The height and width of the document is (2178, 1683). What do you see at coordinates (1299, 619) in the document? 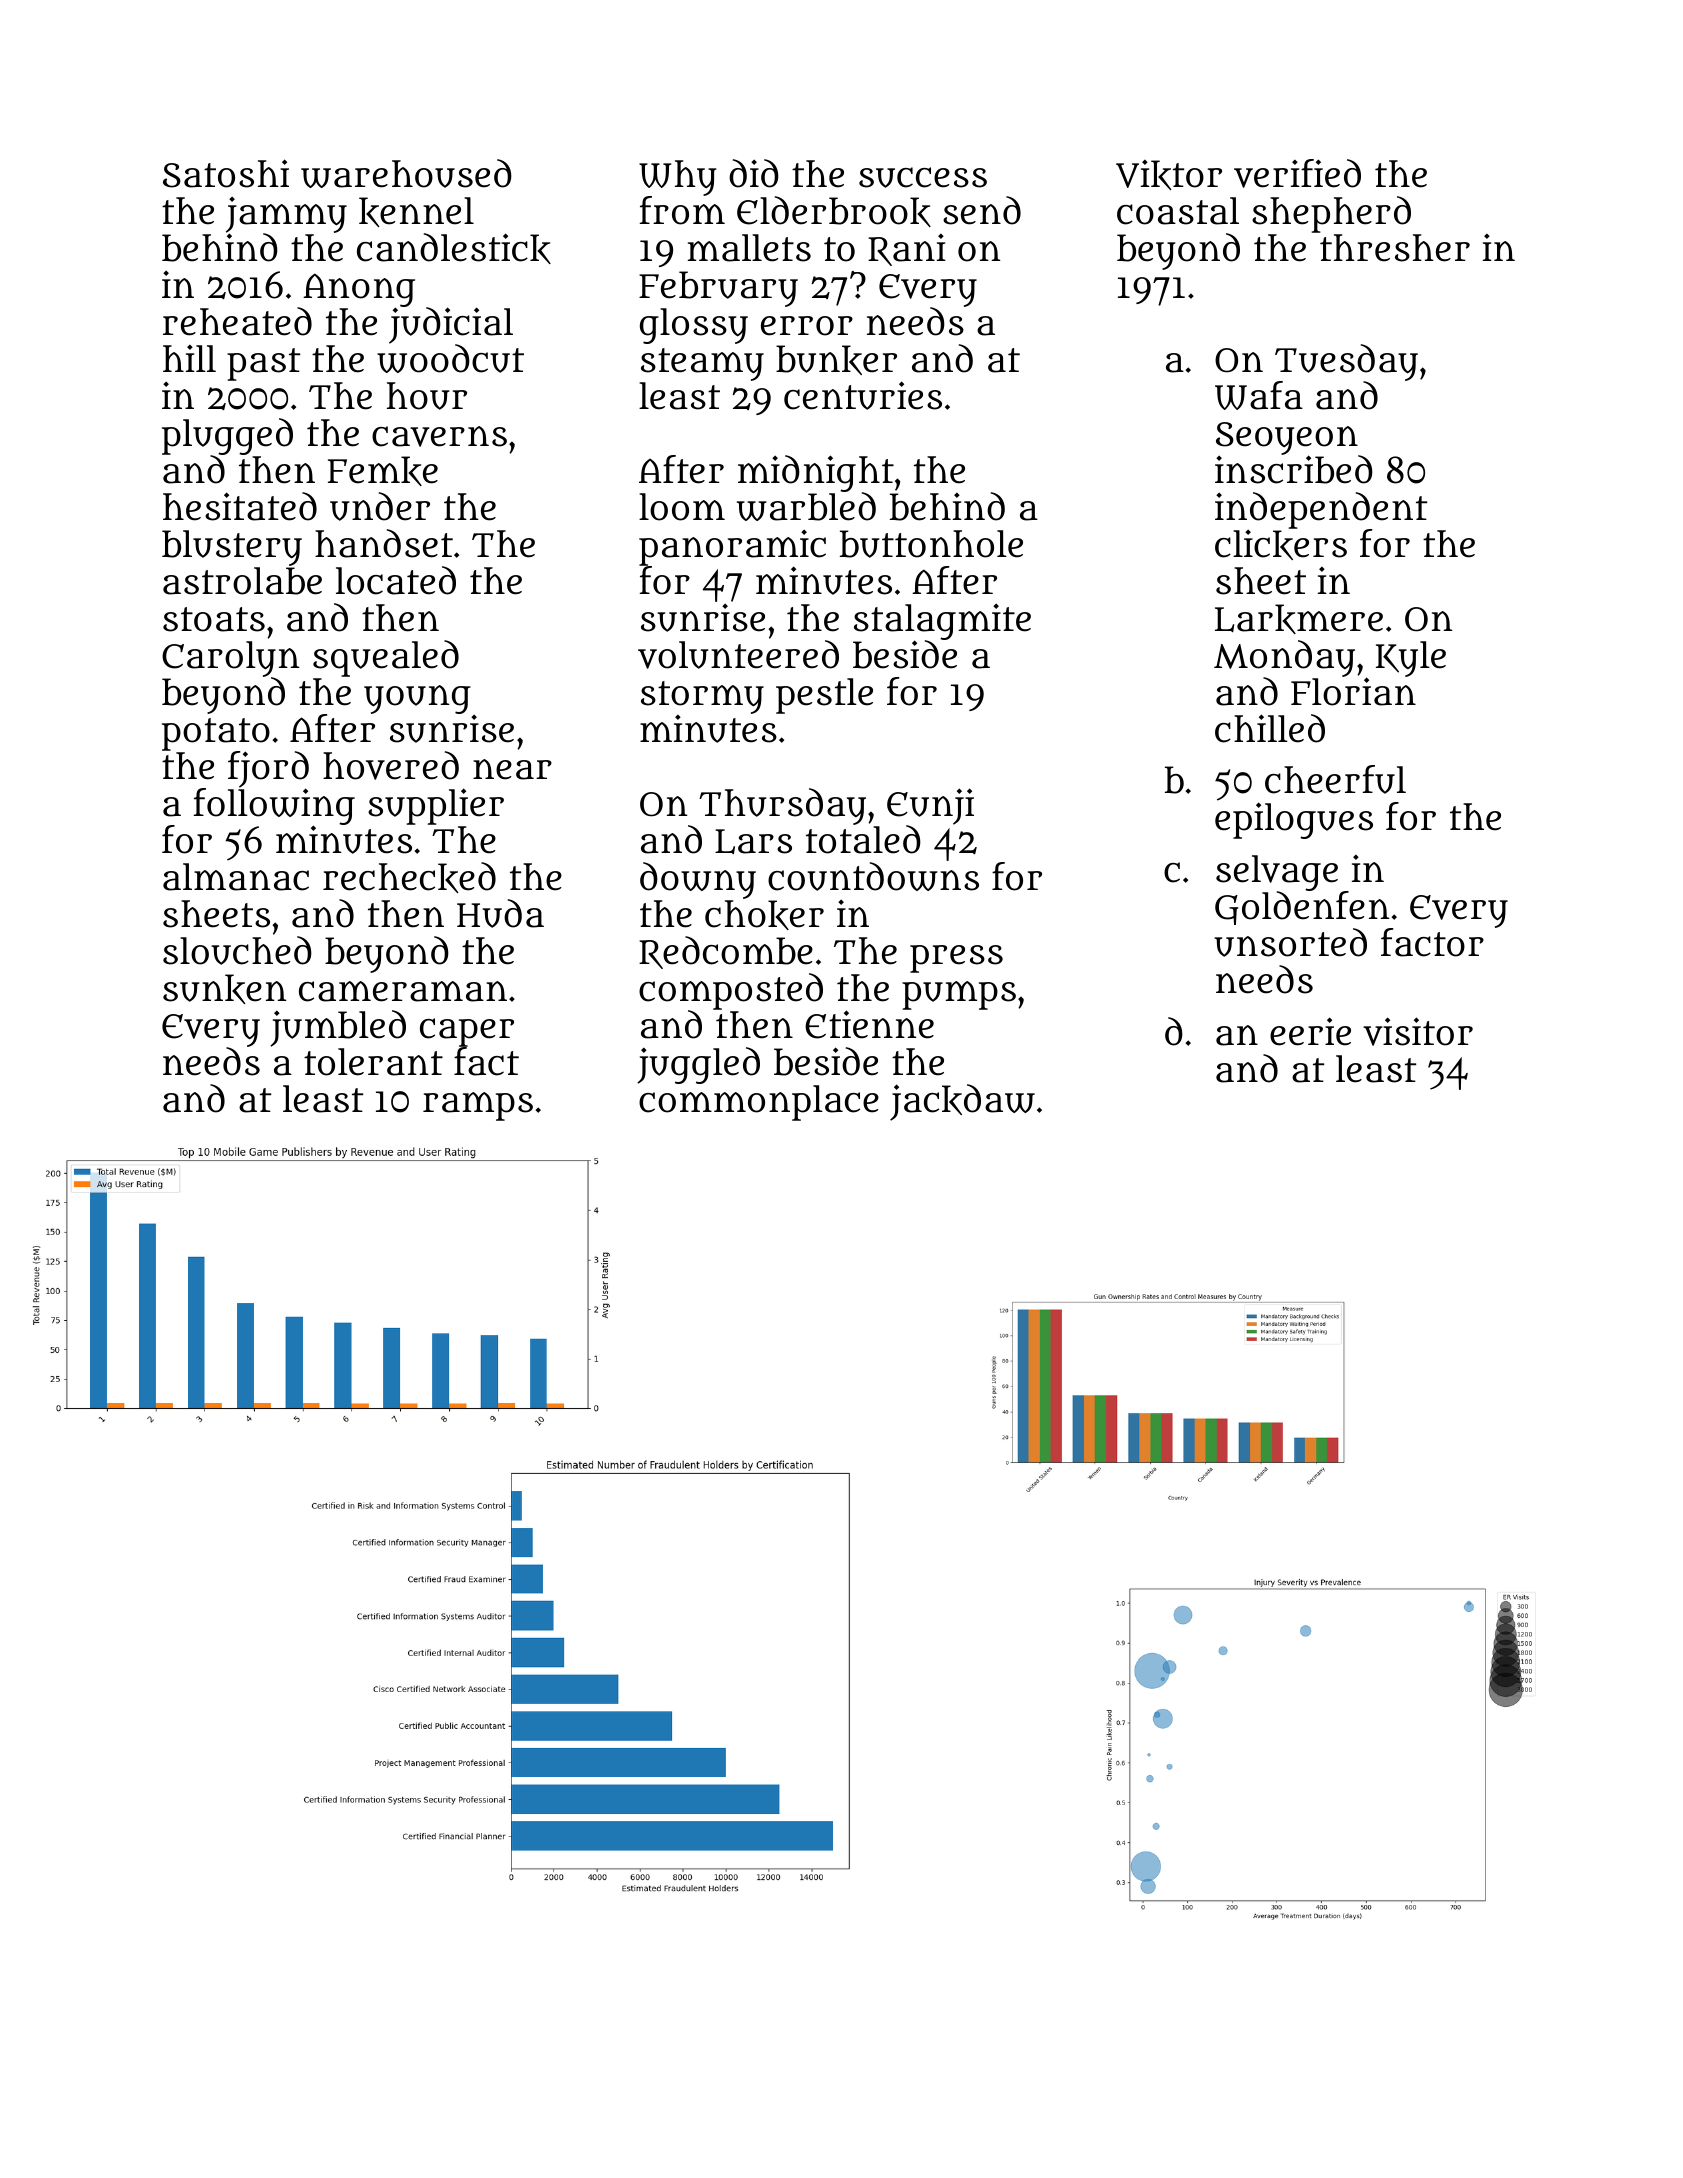
I see `Larkmere` at bounding box center [1299, 619].
